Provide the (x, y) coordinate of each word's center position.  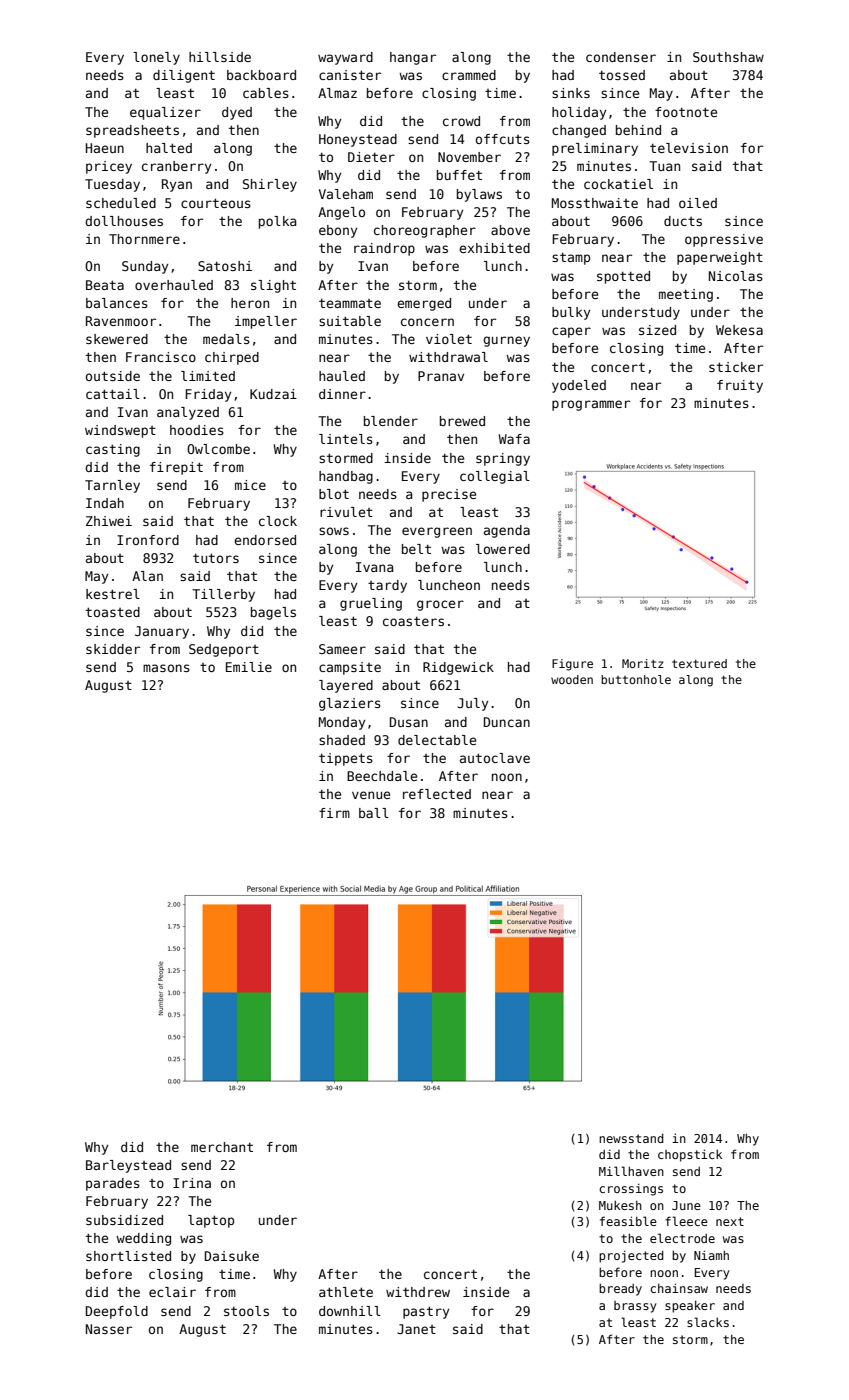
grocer (440, 605)
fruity (740, 386)
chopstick (690, 1155)
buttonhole (636, 679)
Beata (105, 285)
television (689, 148)
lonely (156, 58)
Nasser (109, 1329)
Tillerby (223, 595)
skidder (113, 649)
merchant (222, 1147)
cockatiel (618, 184)
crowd (461, 121)
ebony (338, 231)
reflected (437, 794)
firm (334, 813)
